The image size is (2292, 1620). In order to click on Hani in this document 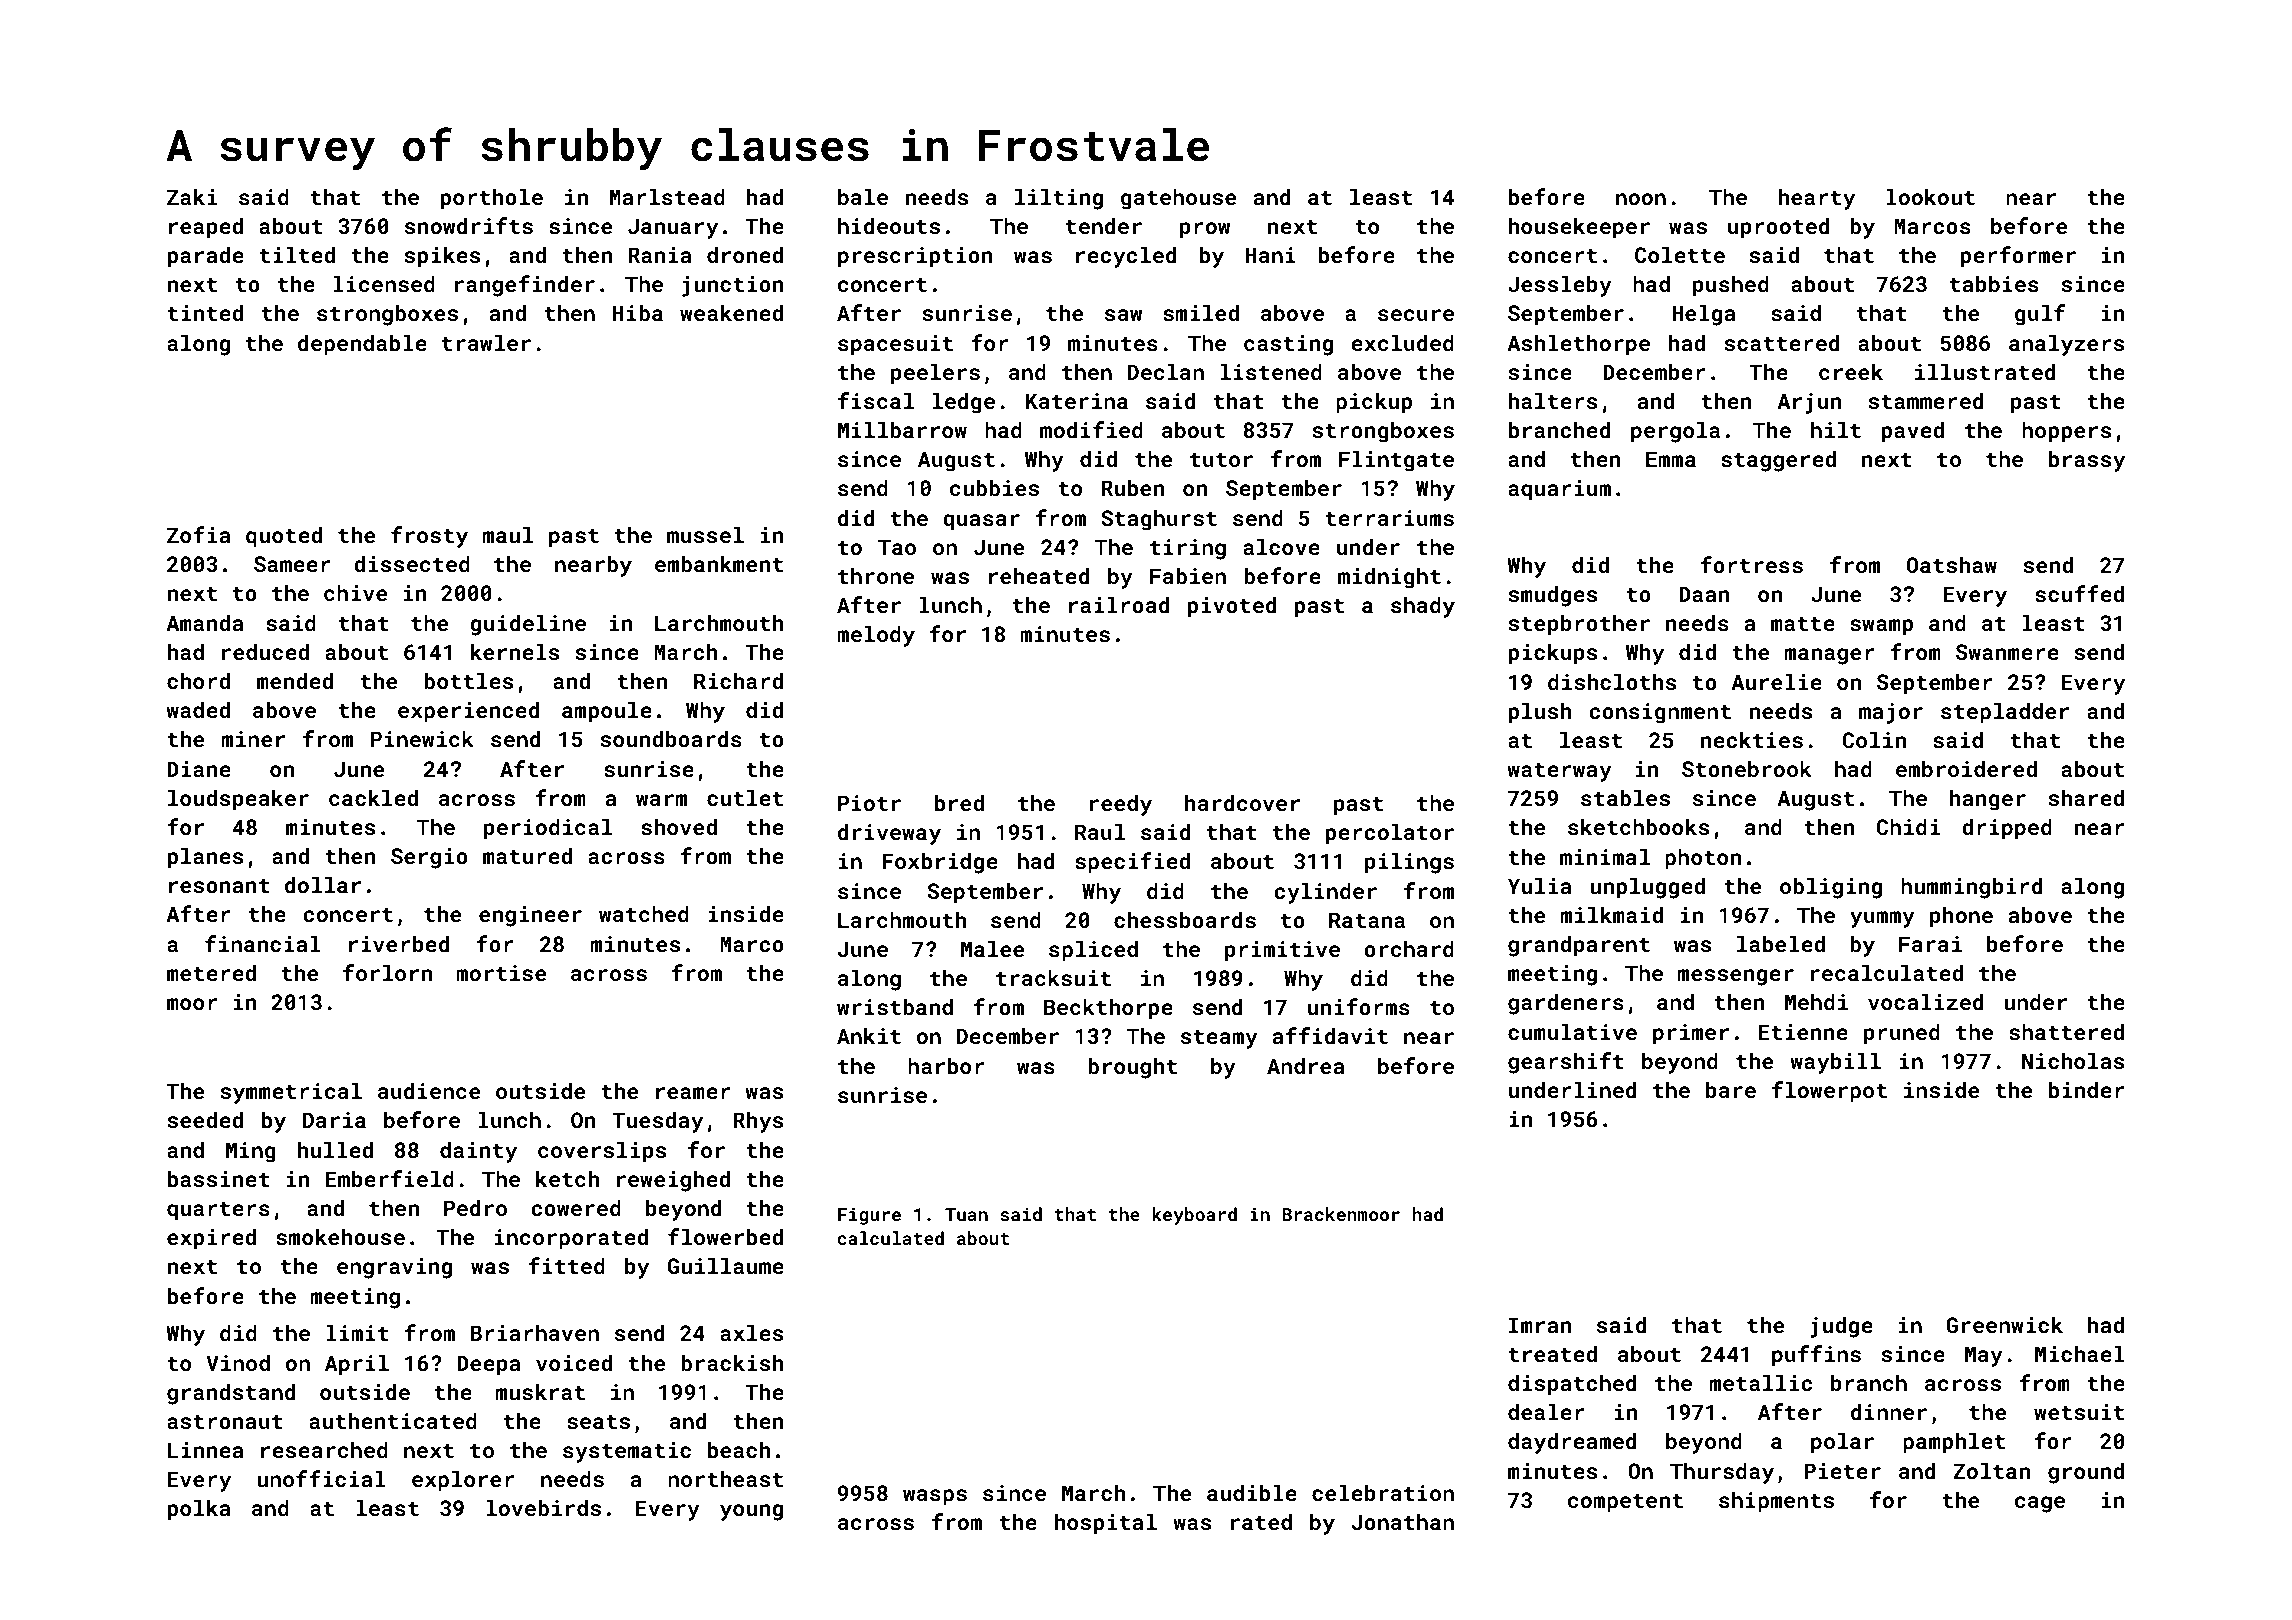, I will do `click(1271, 255)`.
